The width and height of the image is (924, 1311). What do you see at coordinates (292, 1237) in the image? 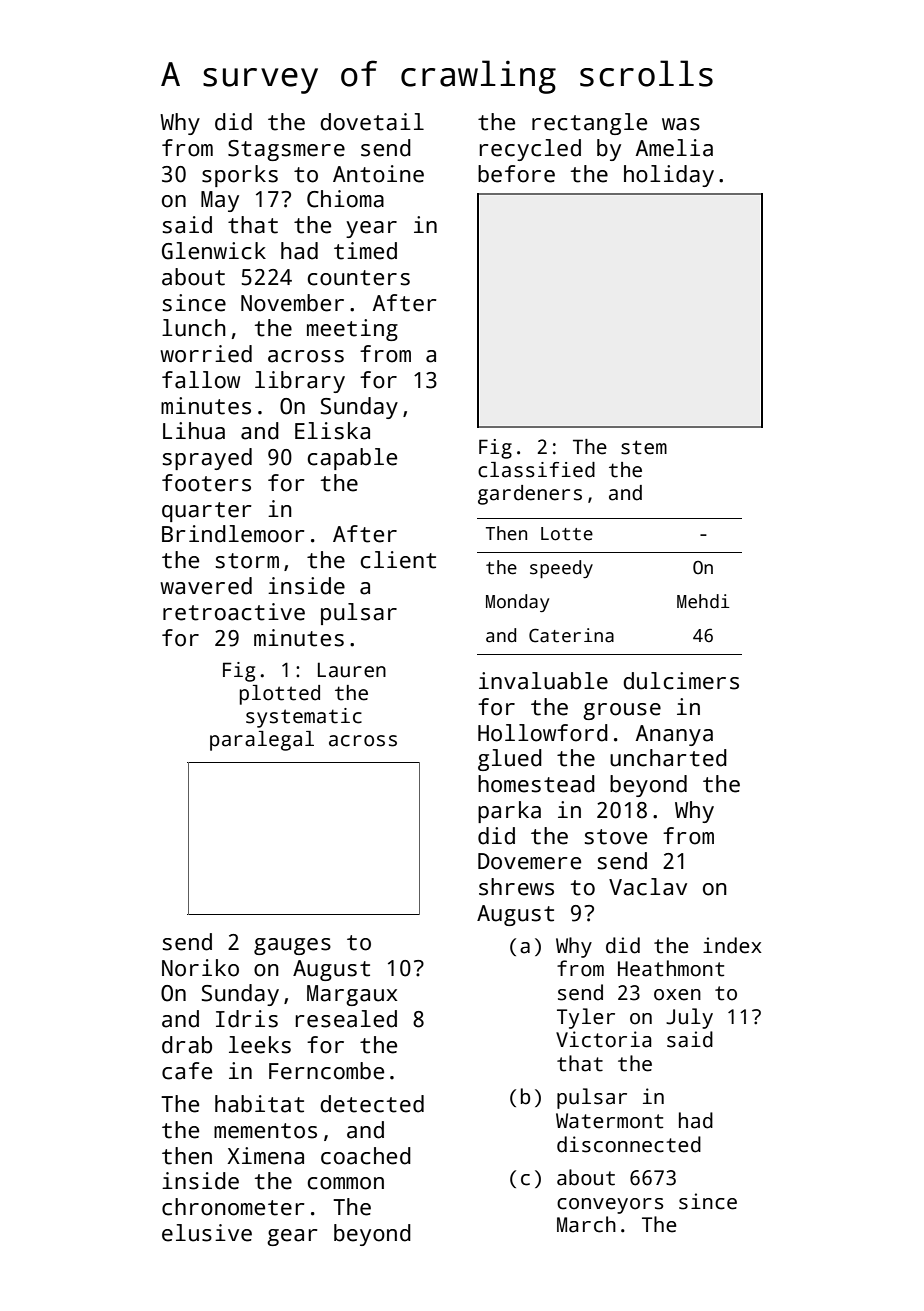
I see `gear` at bounding box center [292, 1237].
